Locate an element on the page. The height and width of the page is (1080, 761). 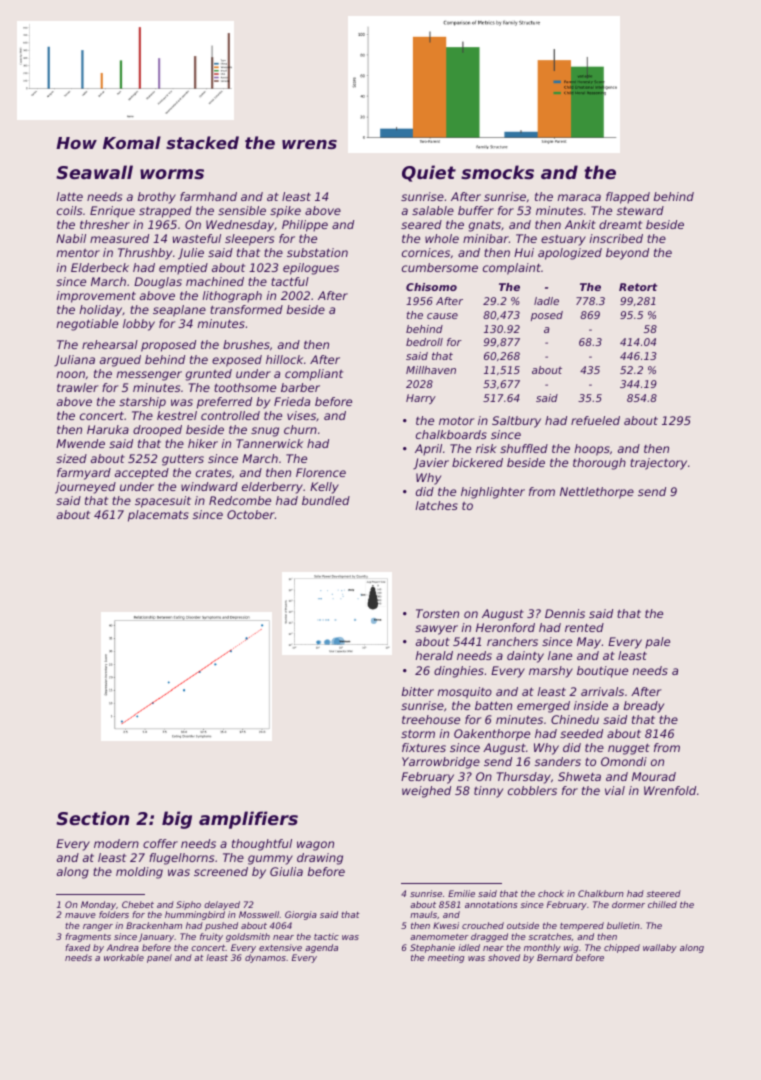
bedroll is located at coordinates (424, 342).
